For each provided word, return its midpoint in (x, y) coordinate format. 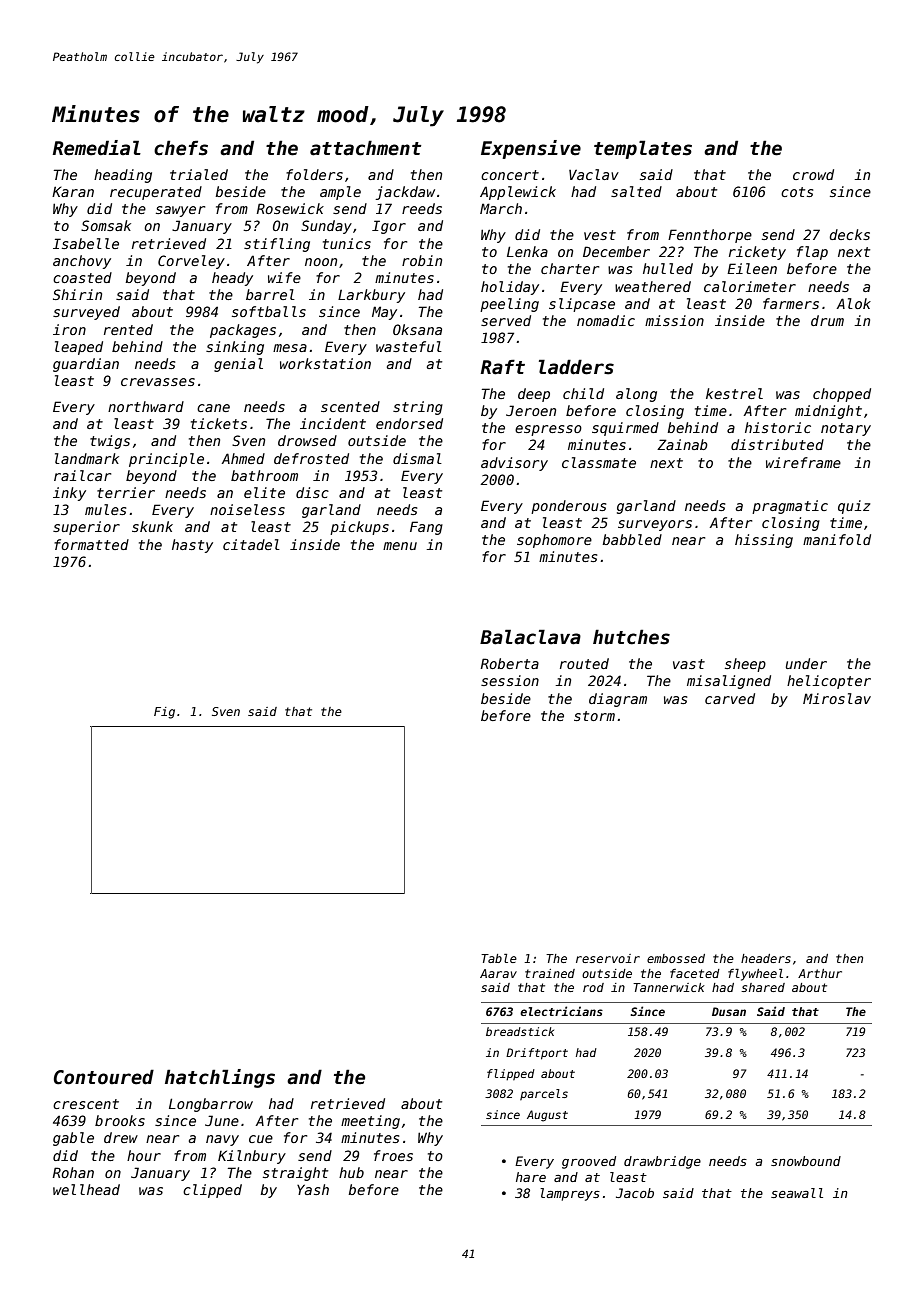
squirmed (625, 429)
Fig (164, 713)
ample (340, 193)
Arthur (820, 973)
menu (400, 546)
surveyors (655, 525)
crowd (813, 174)
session (510, 680)
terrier (126, 492)
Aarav (498, 973)
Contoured (104, 1077)
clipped (212, 1191)
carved (730, 698)
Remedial (96, 148)
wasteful (409, 346)
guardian (86, 365)
